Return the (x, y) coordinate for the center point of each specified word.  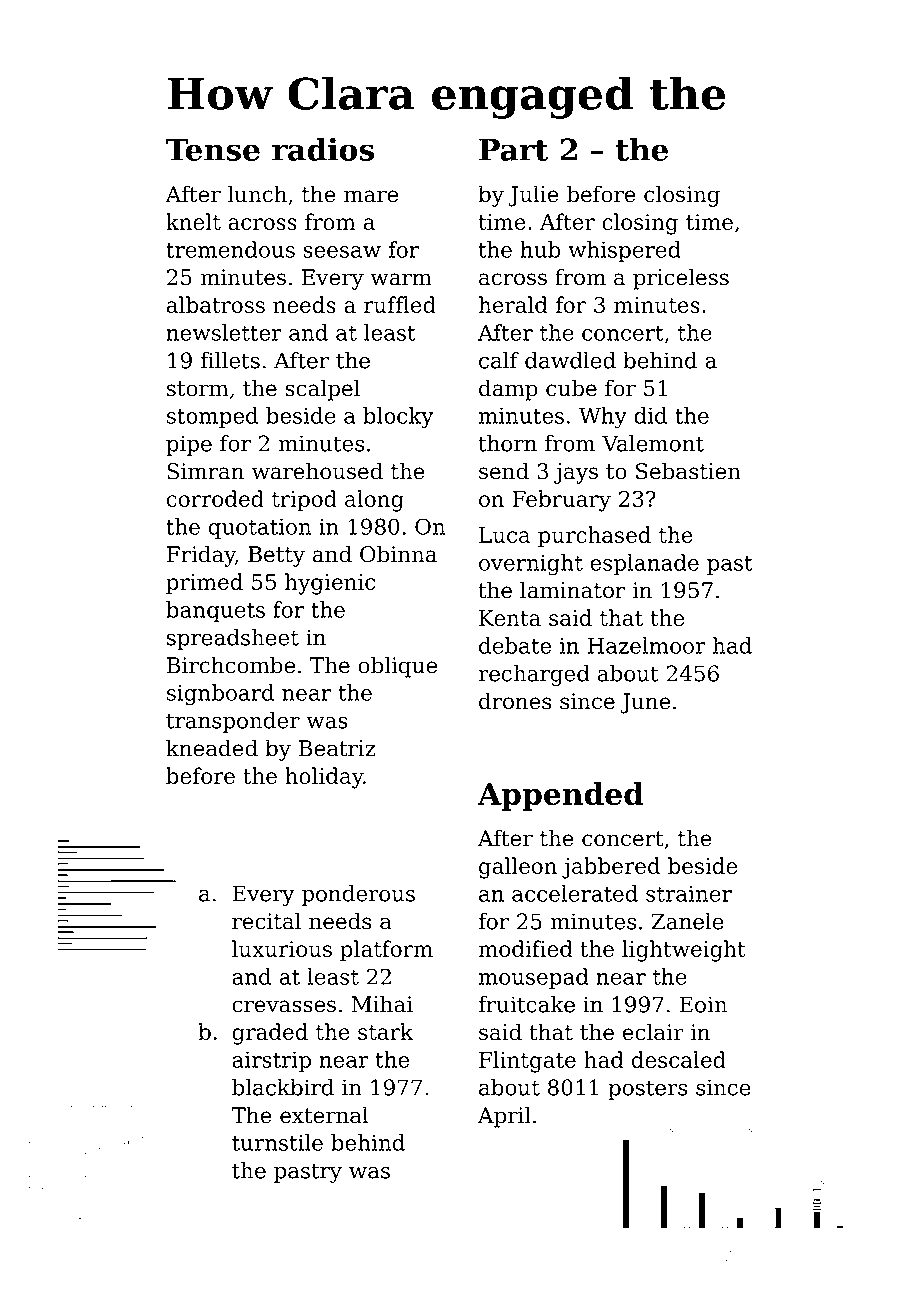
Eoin (703, 1004)
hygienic (330, 584)
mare (371, 196)
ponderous (358, 895)
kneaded (212, 748)
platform (386, 951)
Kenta (510, 618)
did (650, 415)
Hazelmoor (646, 645)
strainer (689, 894)
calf (499, 360)
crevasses (284, 1006)
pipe (189, 445)
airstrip (271, 1061)
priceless (681, 279)
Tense (213, 149)
